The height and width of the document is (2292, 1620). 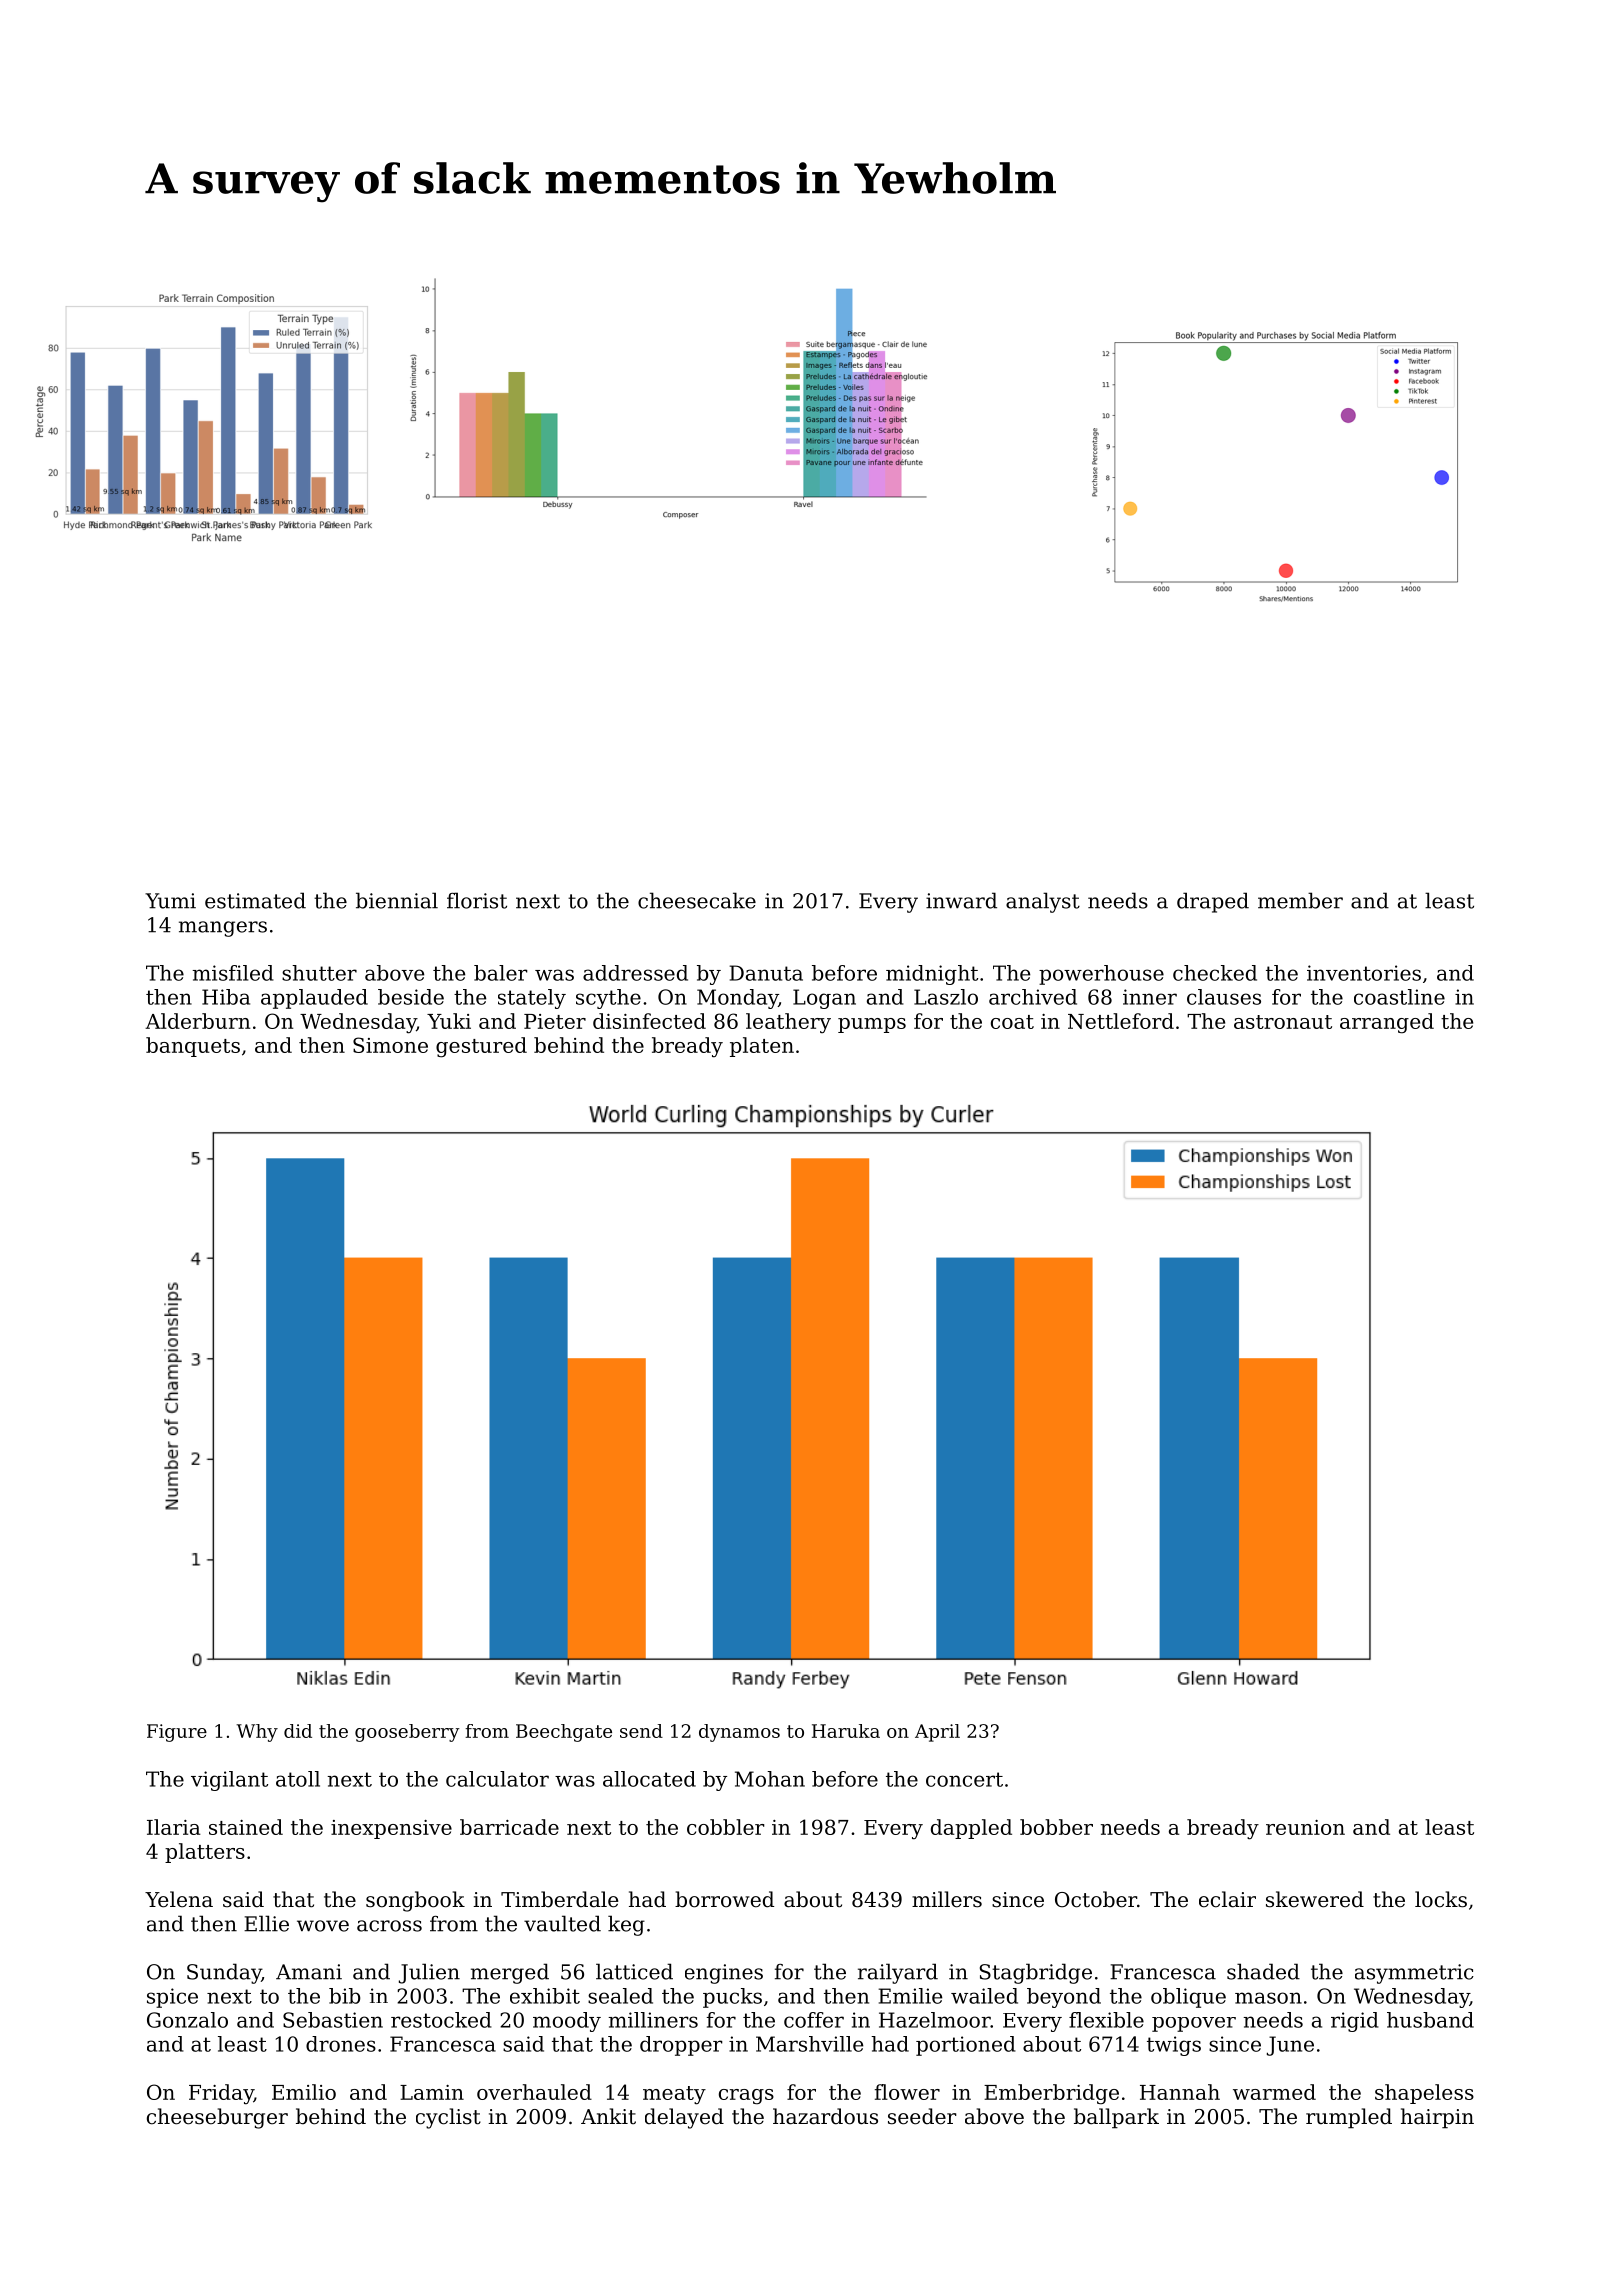 I want to click on Hannah, so click(x=1180, y=2092).
